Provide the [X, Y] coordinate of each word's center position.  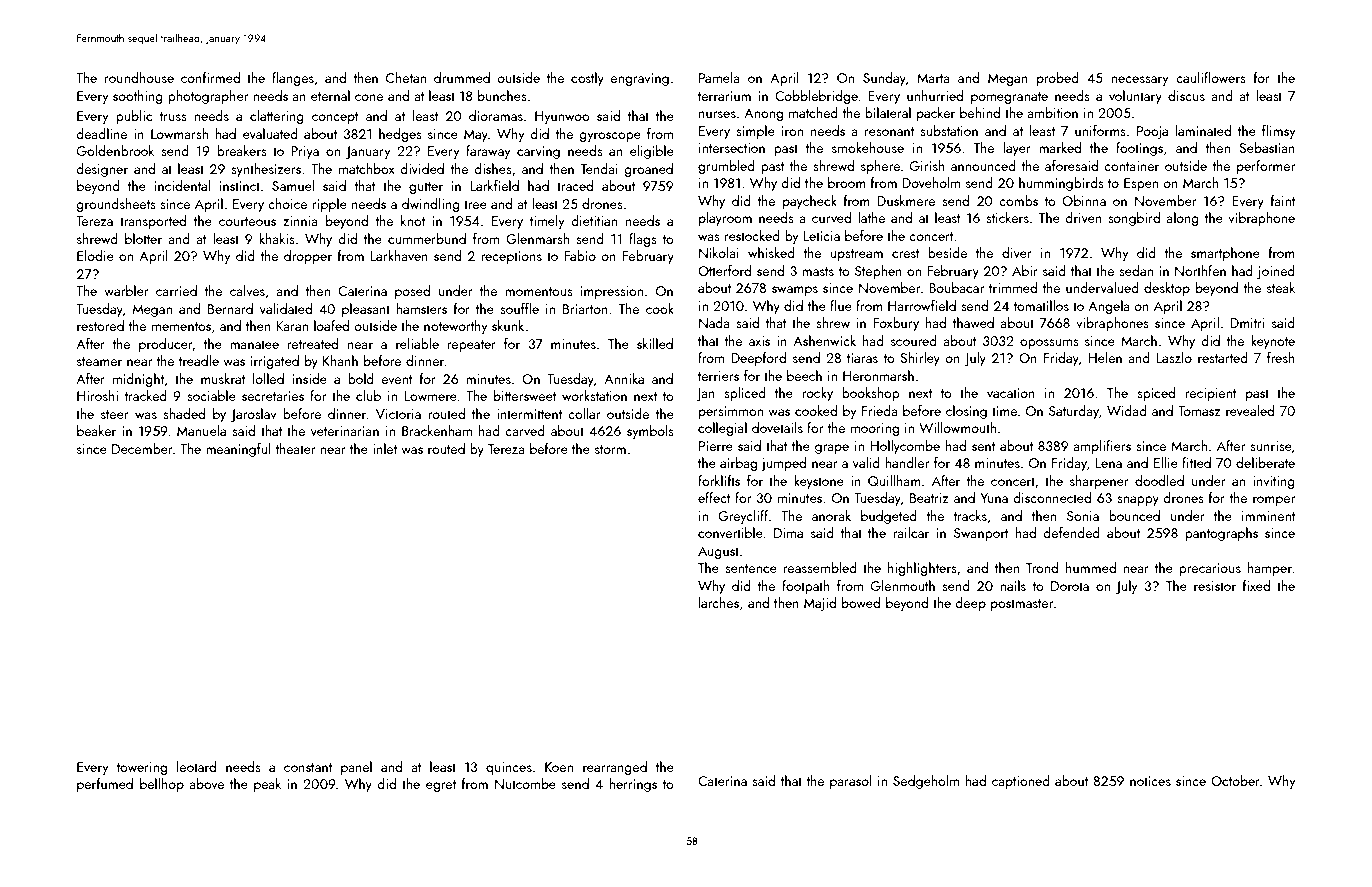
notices [1150, 781]
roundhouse [139, 77]
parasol [851, 782]
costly [587, 79]
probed [1058, 79]
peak [267, 785]
